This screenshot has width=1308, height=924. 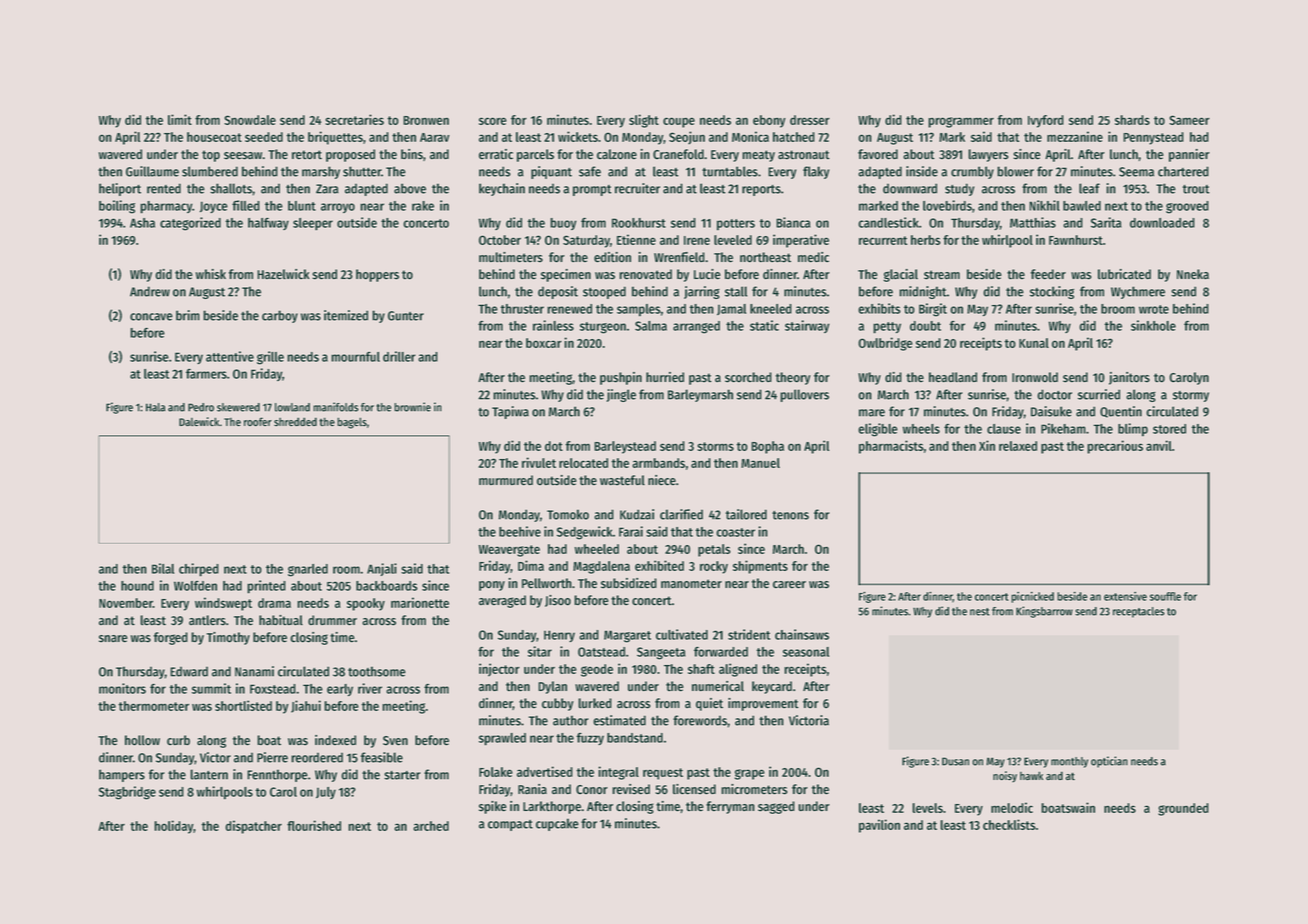 I want to click on injector, so click(x=499, y=670).
